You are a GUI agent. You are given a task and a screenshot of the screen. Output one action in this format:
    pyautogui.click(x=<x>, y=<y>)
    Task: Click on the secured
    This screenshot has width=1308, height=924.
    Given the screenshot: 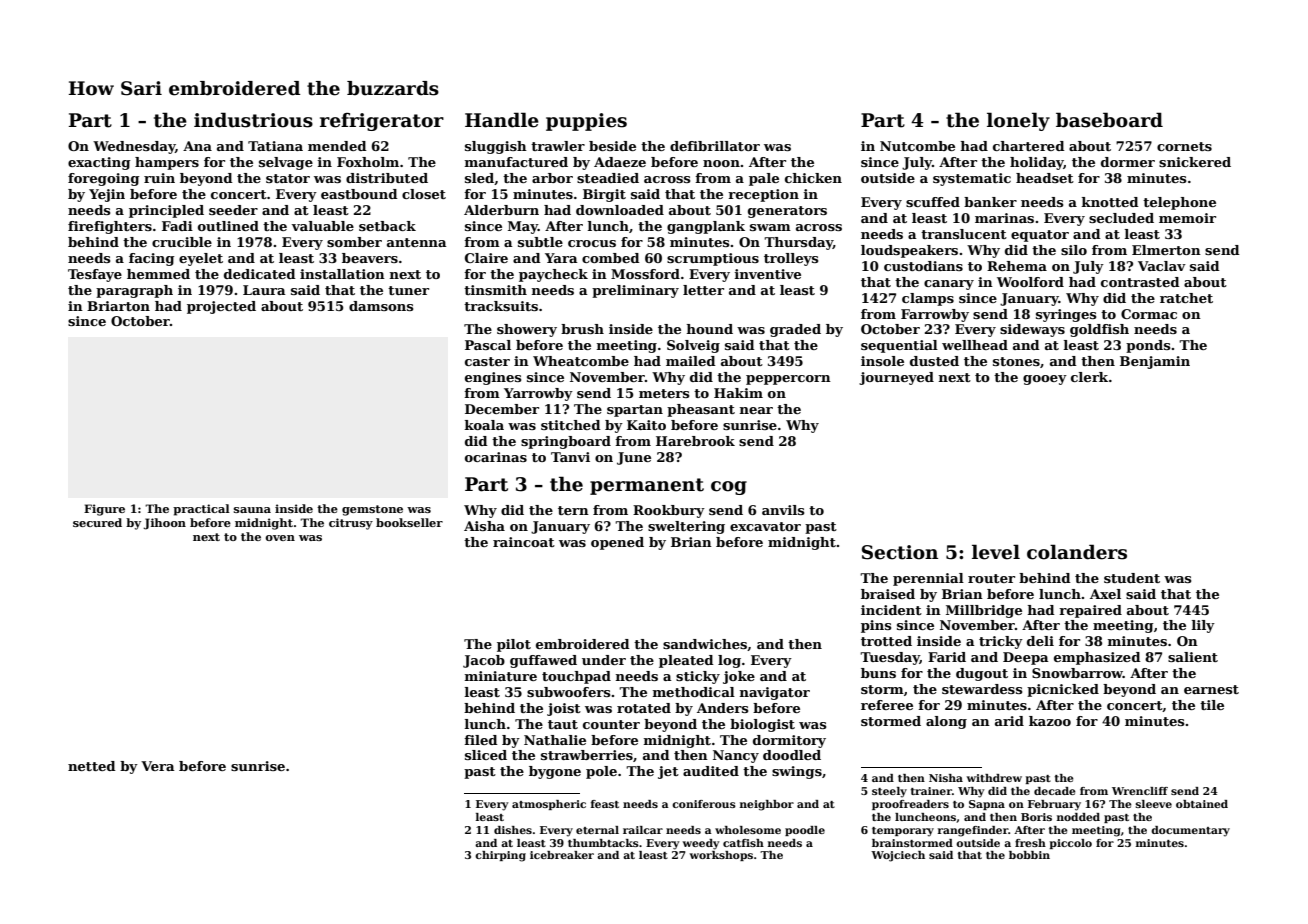 What is the action you would take?
    pyautogui.click(x=97, y=522)
